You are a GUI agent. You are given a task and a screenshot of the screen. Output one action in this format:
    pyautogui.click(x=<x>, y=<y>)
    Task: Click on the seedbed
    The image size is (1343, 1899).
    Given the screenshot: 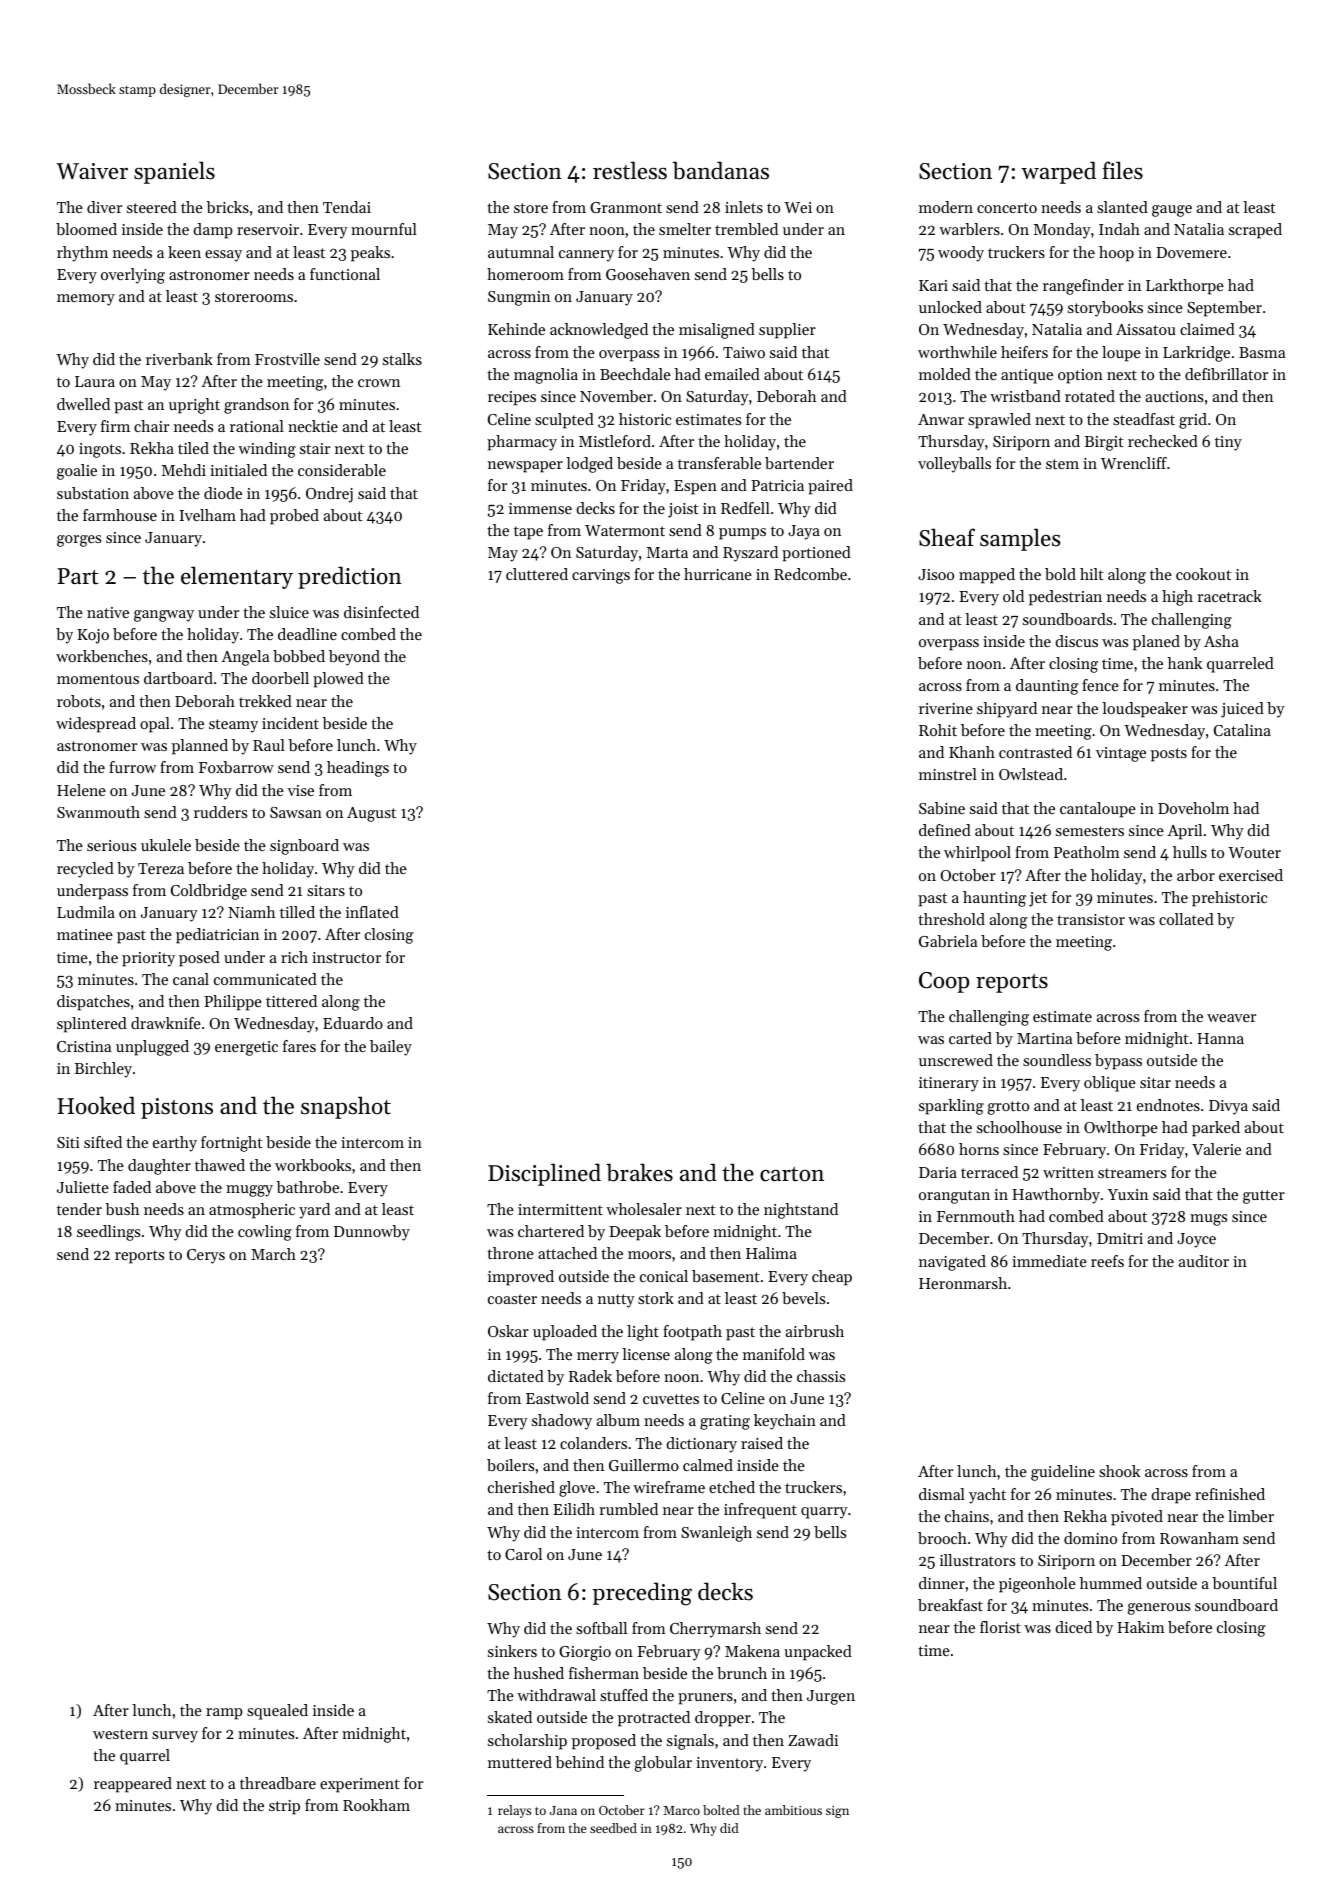 What is the action you would take?
    pyautogui.click(x=613, y=1828)
